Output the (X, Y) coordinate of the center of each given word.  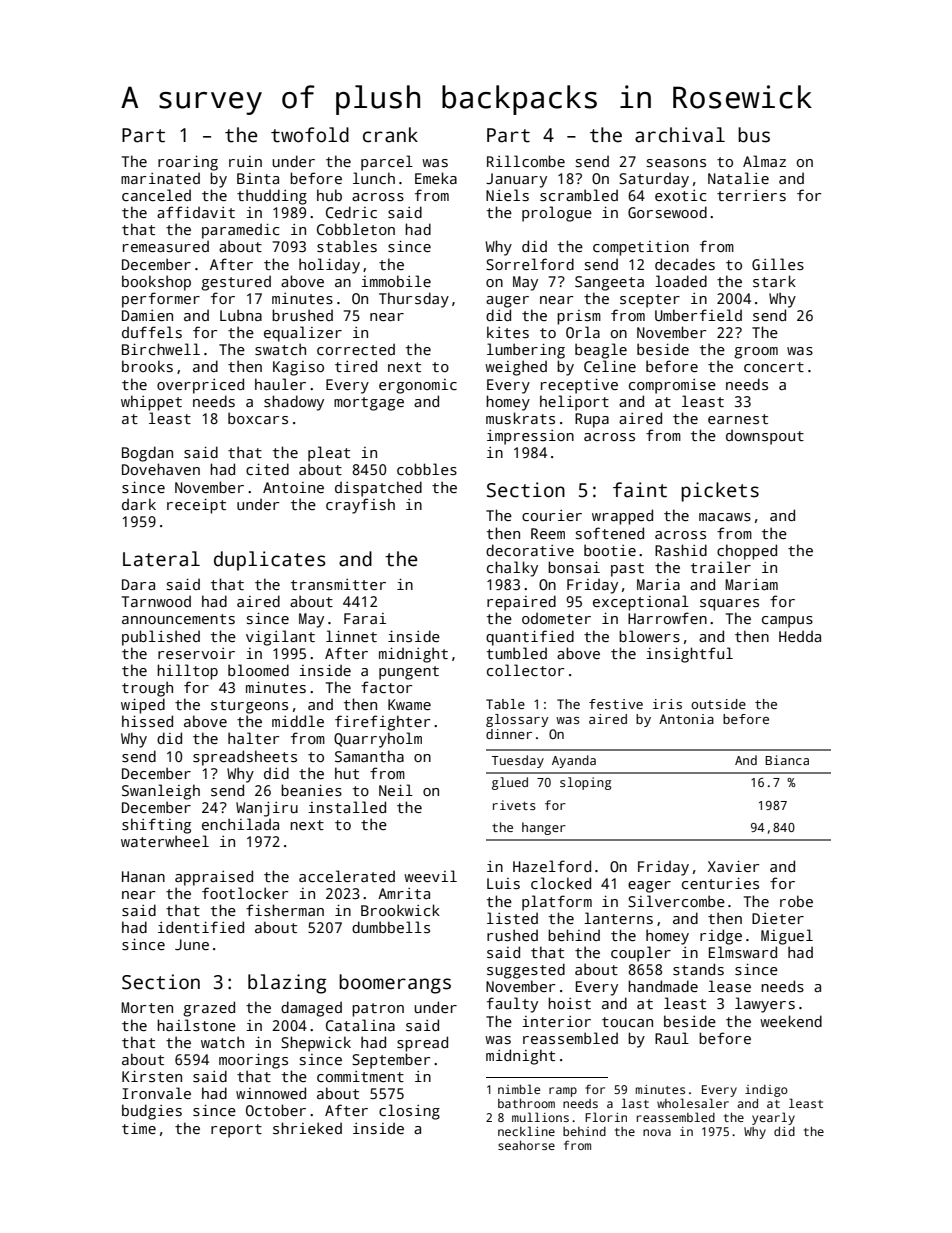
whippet (151, 403)
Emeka (436, 178)
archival (680, 135)
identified (201, 927)
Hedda (800, 636)
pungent (409, 673)
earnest (738, 419)
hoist (569, 1003)
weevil (430, 876)
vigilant (280, 638)
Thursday (414, 300)
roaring (188, 163)
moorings (253, 1061)
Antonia (686, 719)
